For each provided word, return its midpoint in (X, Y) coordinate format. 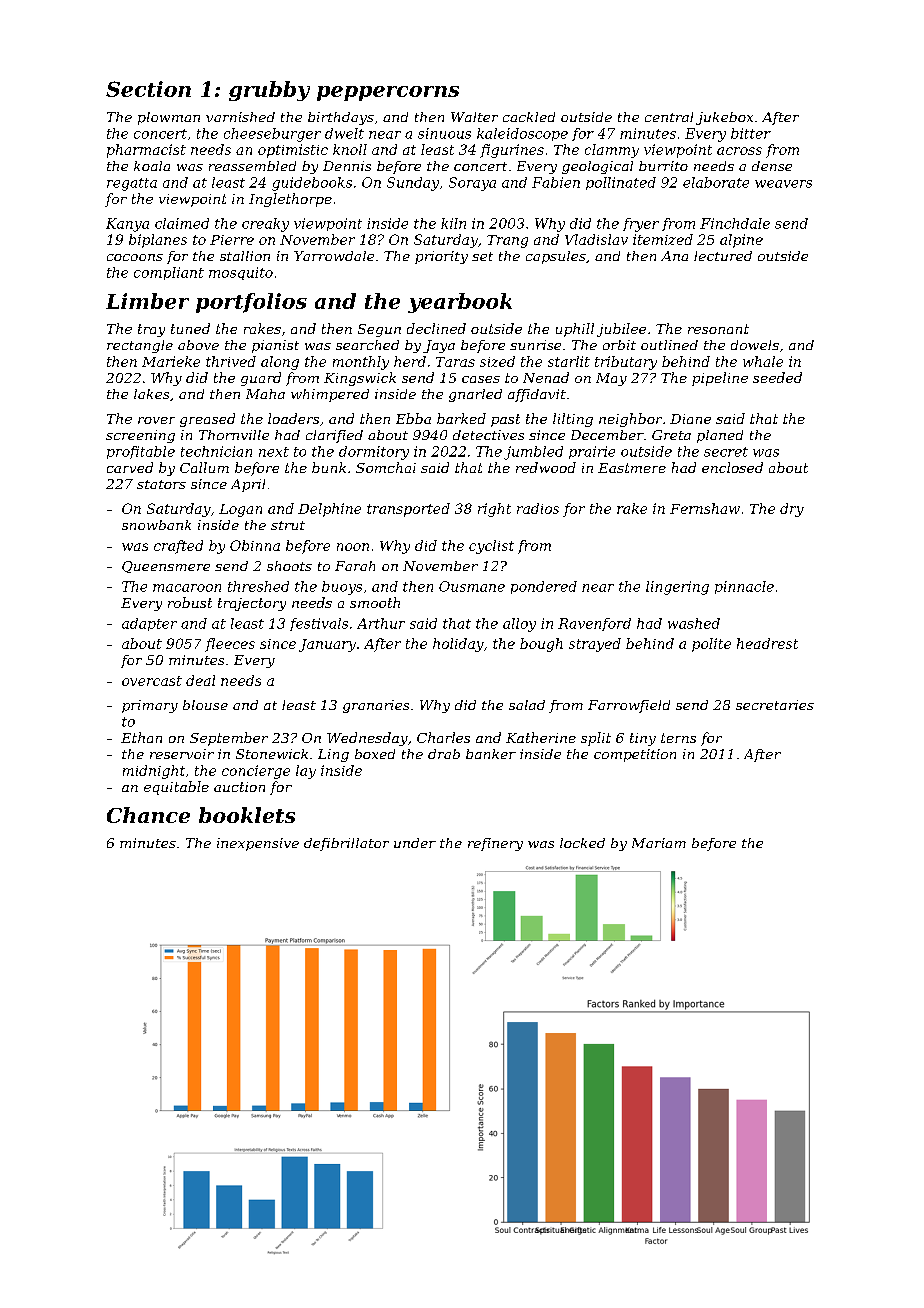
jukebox (724, 118)
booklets (247, 815)
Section (148, 89)
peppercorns (388, 93)
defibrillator (346, 844)
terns (678, 738)
